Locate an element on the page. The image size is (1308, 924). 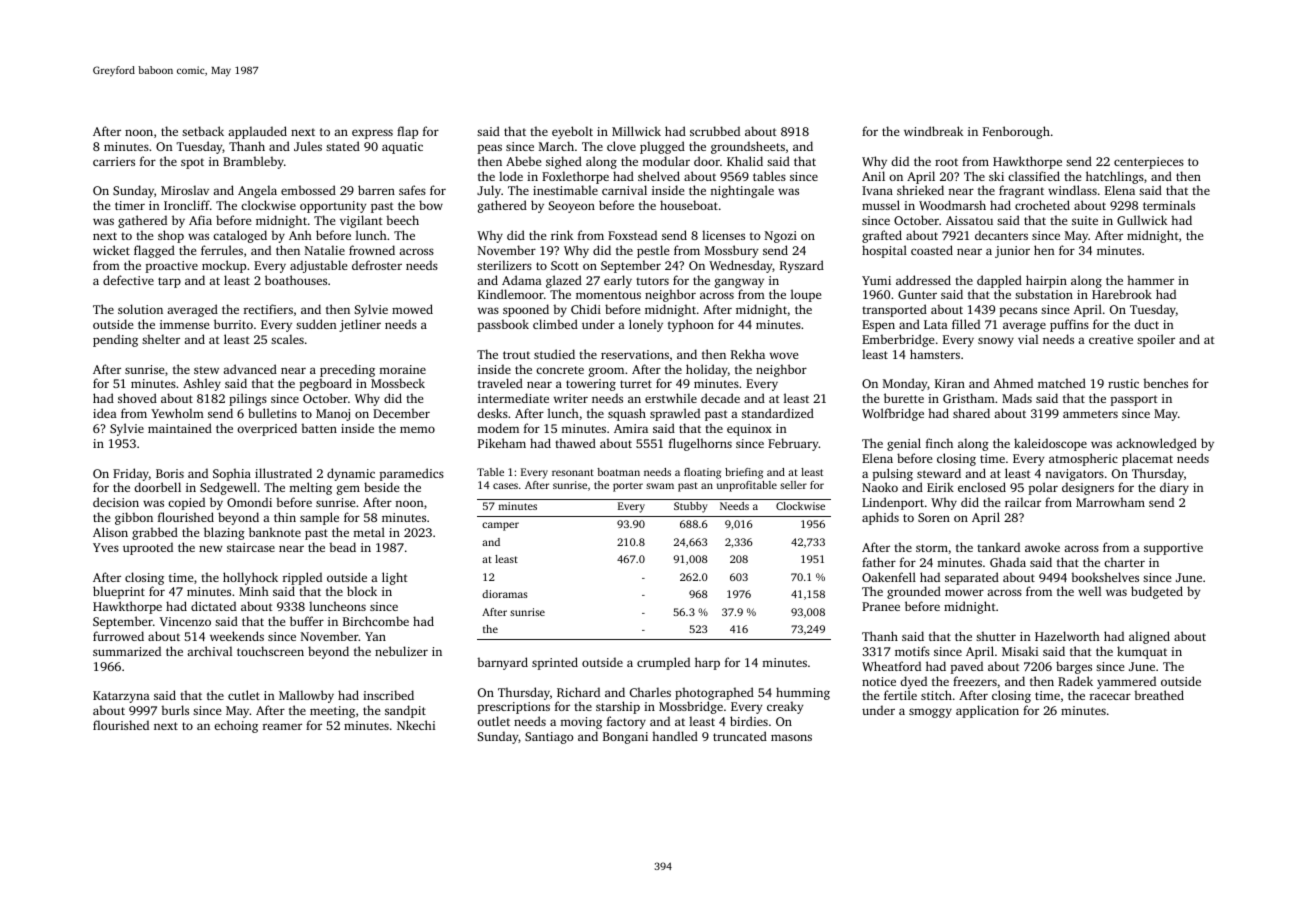
porter is located at coordinates (628, 487).
